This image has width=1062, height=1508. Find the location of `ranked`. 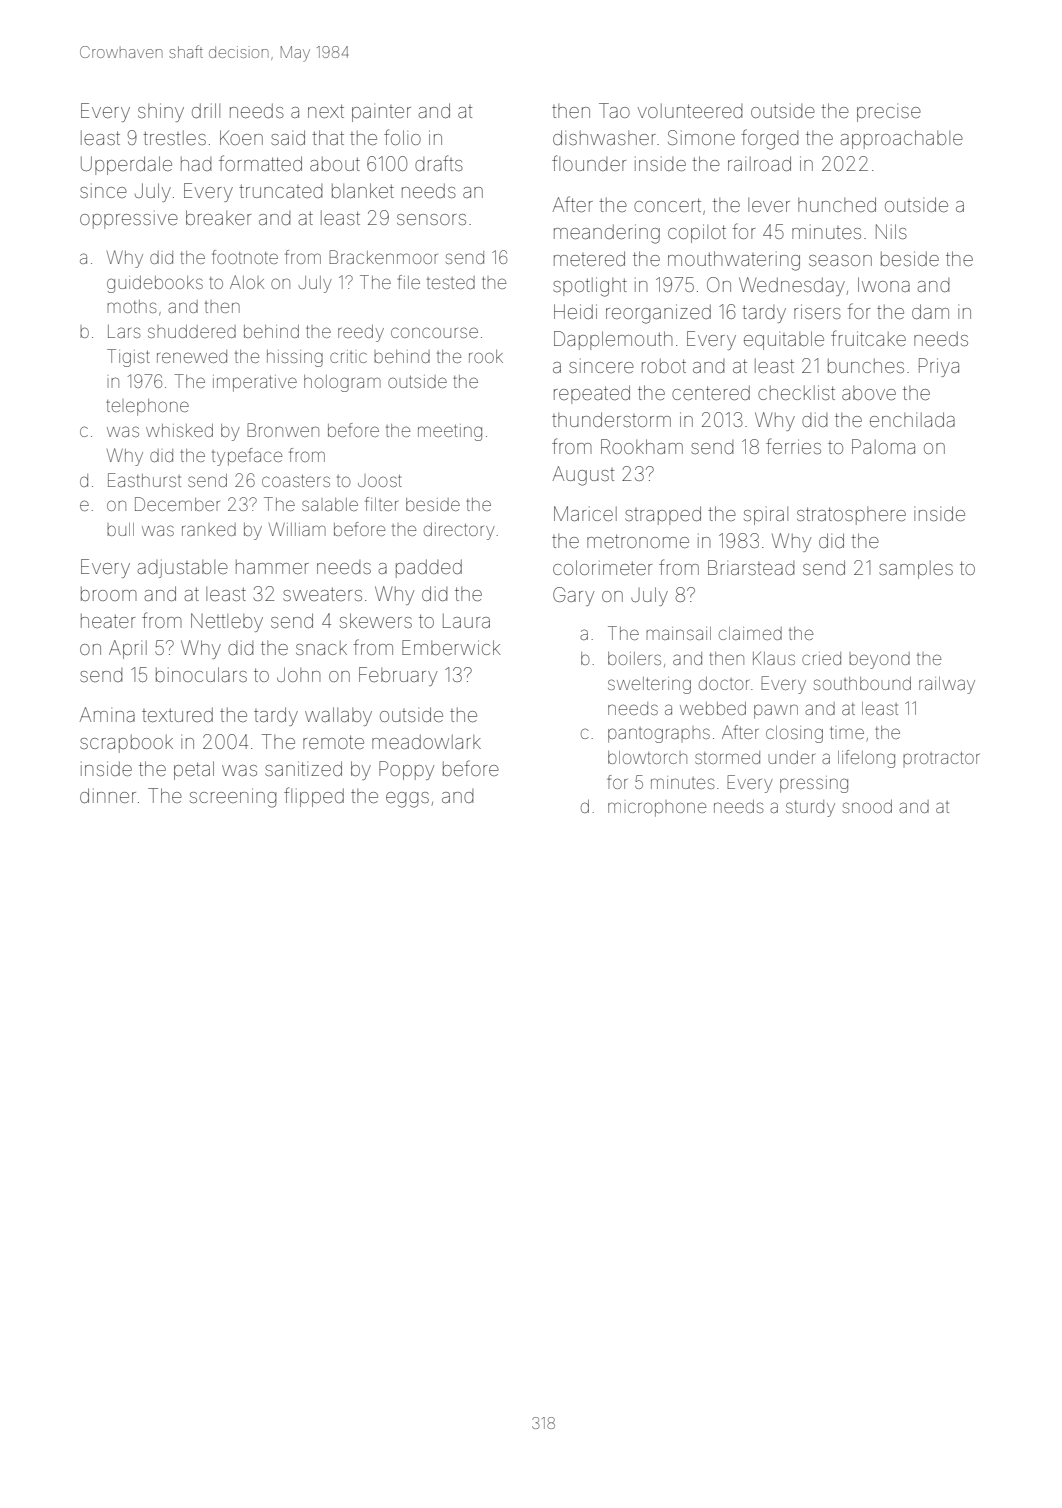

ranked is located at coordinates (209, 529).
